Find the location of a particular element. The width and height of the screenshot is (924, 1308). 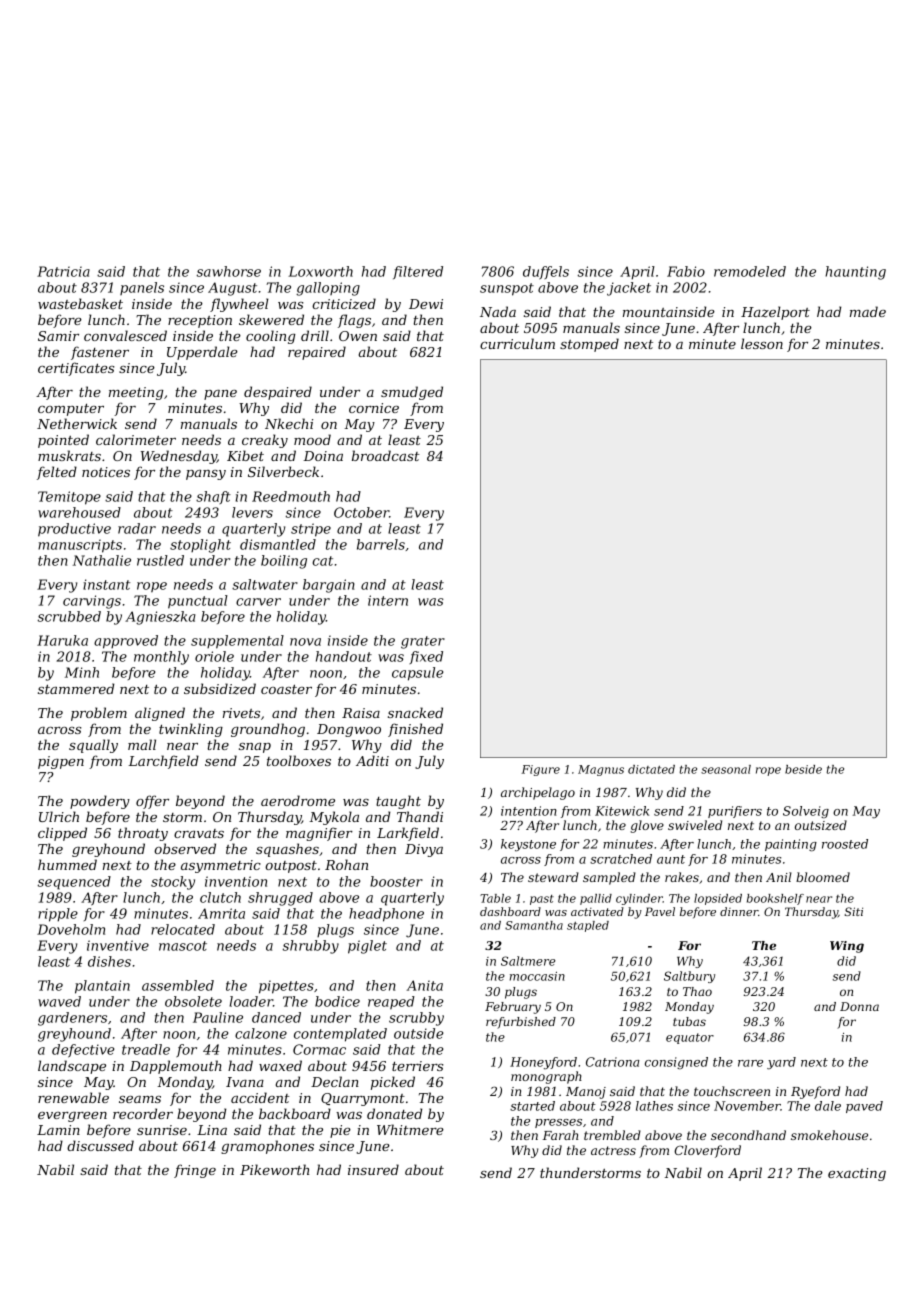

filtered is located at coordinates (418, 272).
